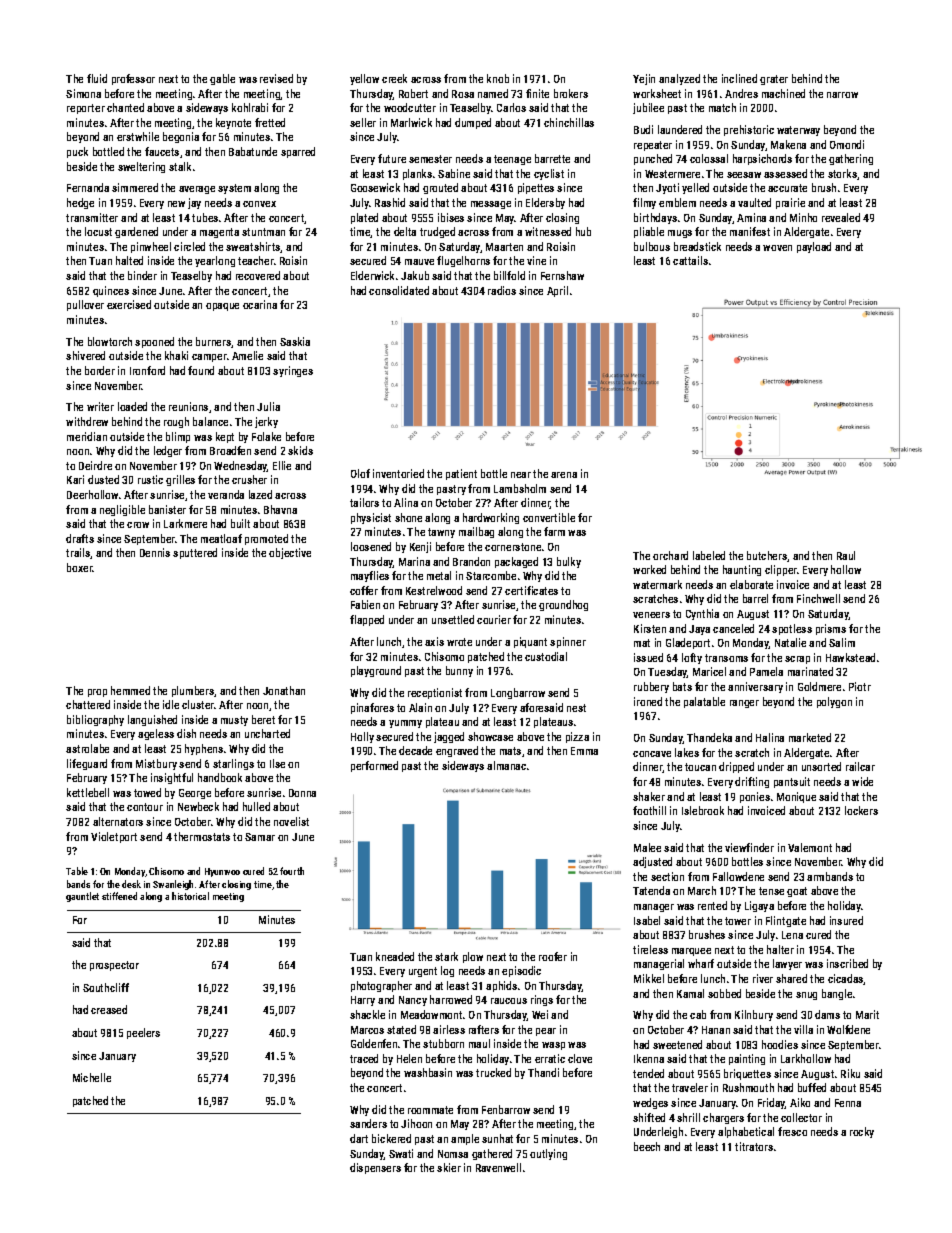  Describe the element at coordinates (247, 355) in the image. I see `Amelie` at that location.
